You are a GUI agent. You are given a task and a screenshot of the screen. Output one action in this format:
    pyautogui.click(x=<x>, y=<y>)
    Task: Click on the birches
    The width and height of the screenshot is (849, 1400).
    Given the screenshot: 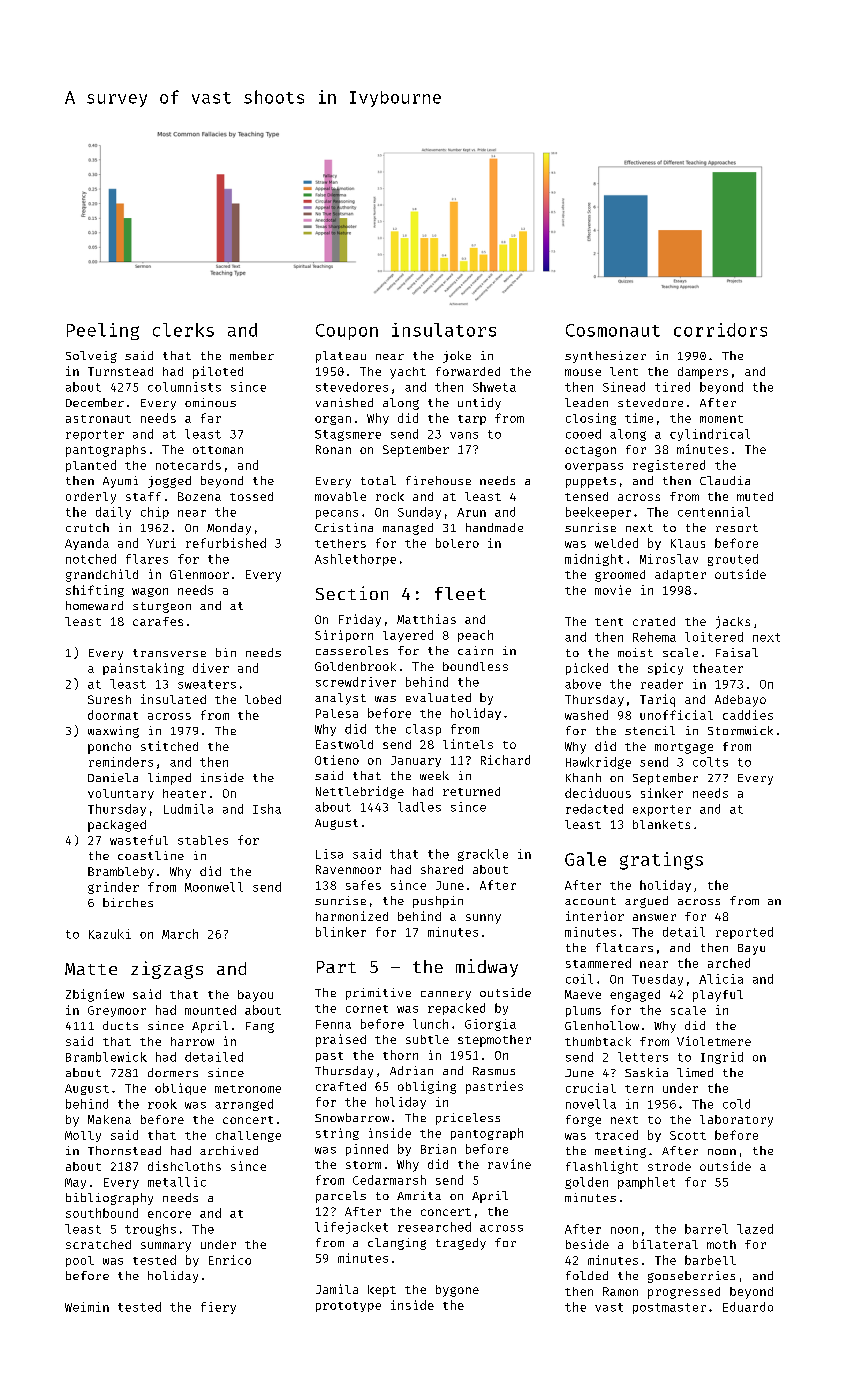 What is the action you would take?
    pyautogui.click(x=128, y=902)
